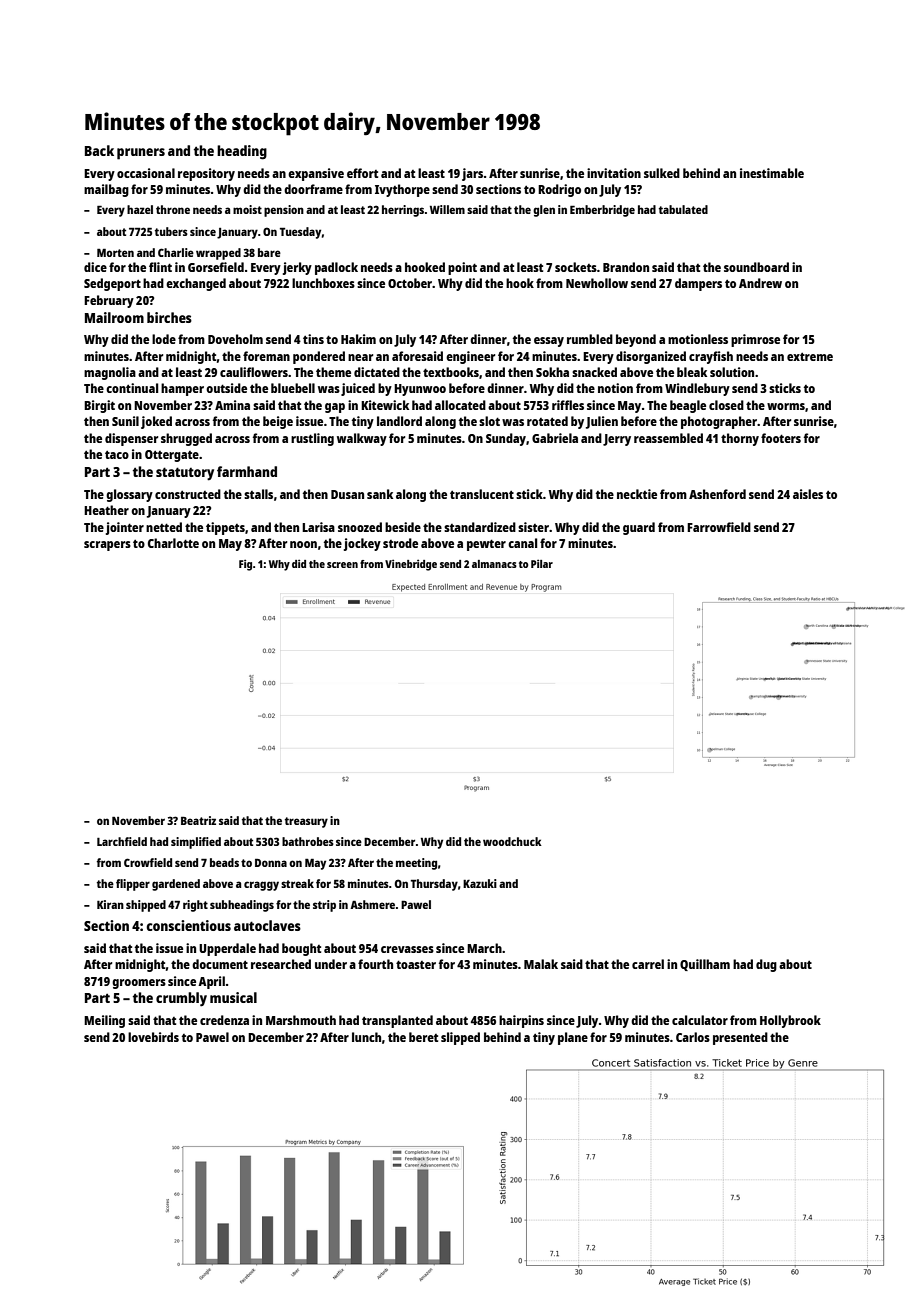  I want to click on Beatriz, so click(198, 820).
